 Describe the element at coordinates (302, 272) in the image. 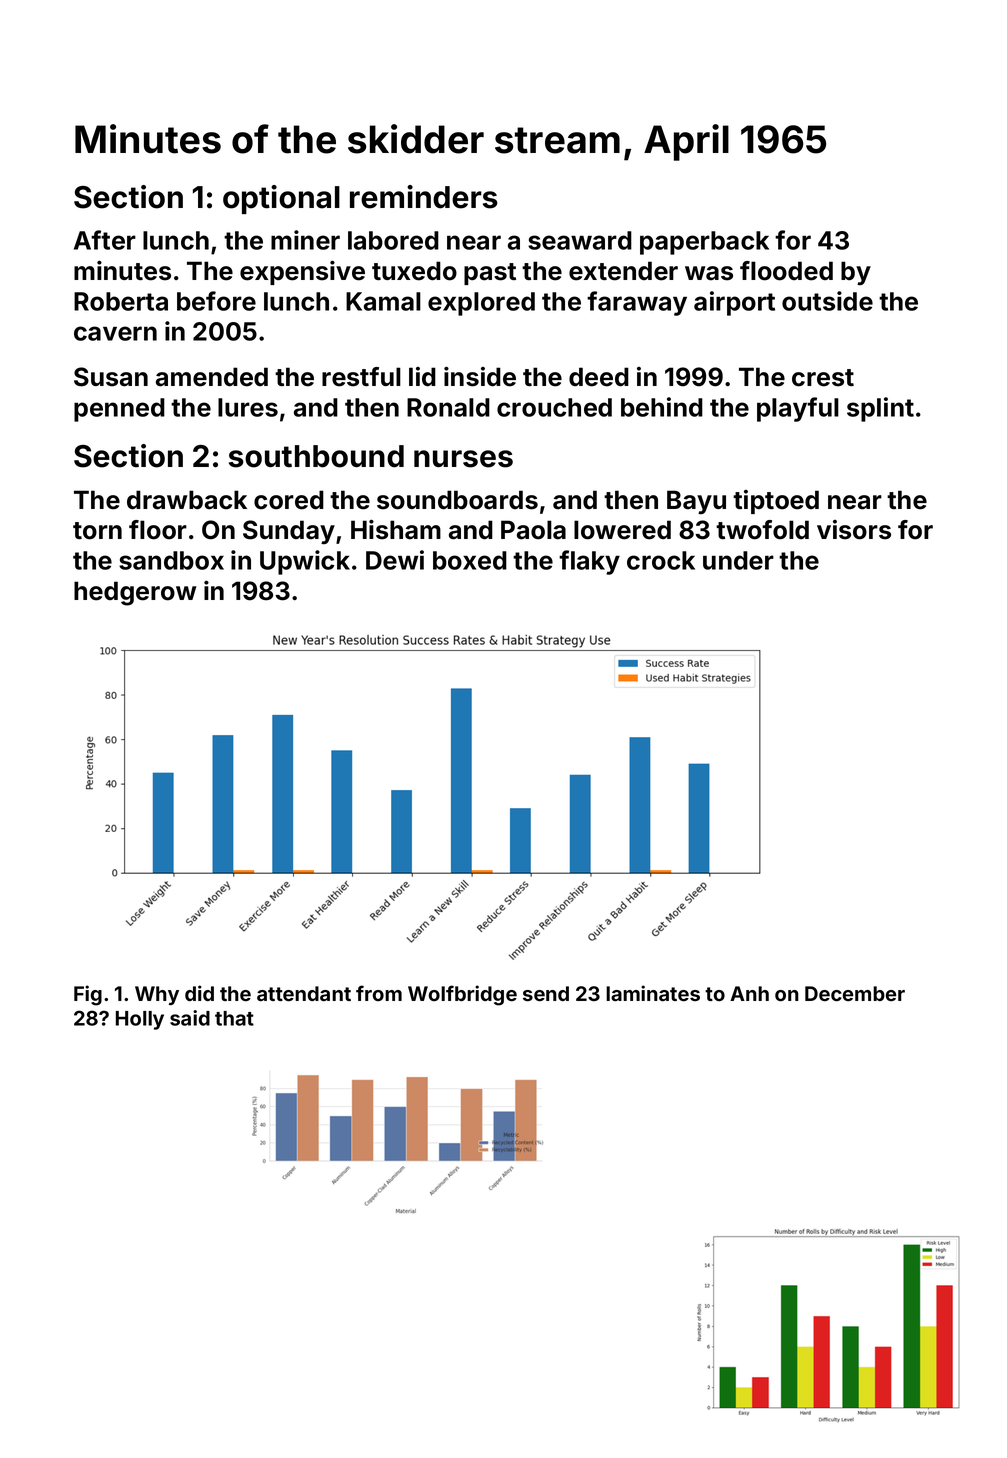

I see `expensive` at that location.
